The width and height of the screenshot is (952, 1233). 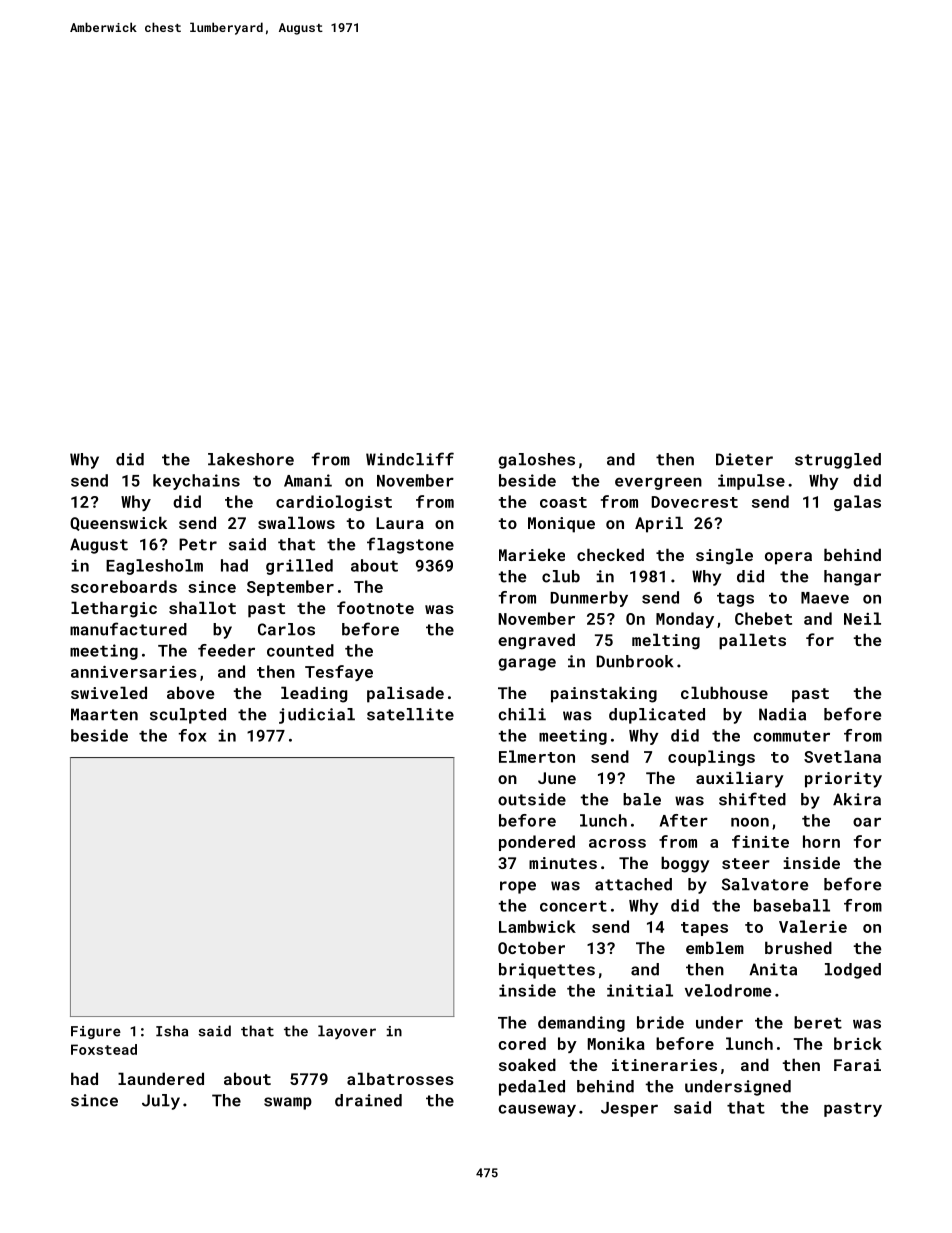 I want to click on July, so click(x=161, y=1102).
